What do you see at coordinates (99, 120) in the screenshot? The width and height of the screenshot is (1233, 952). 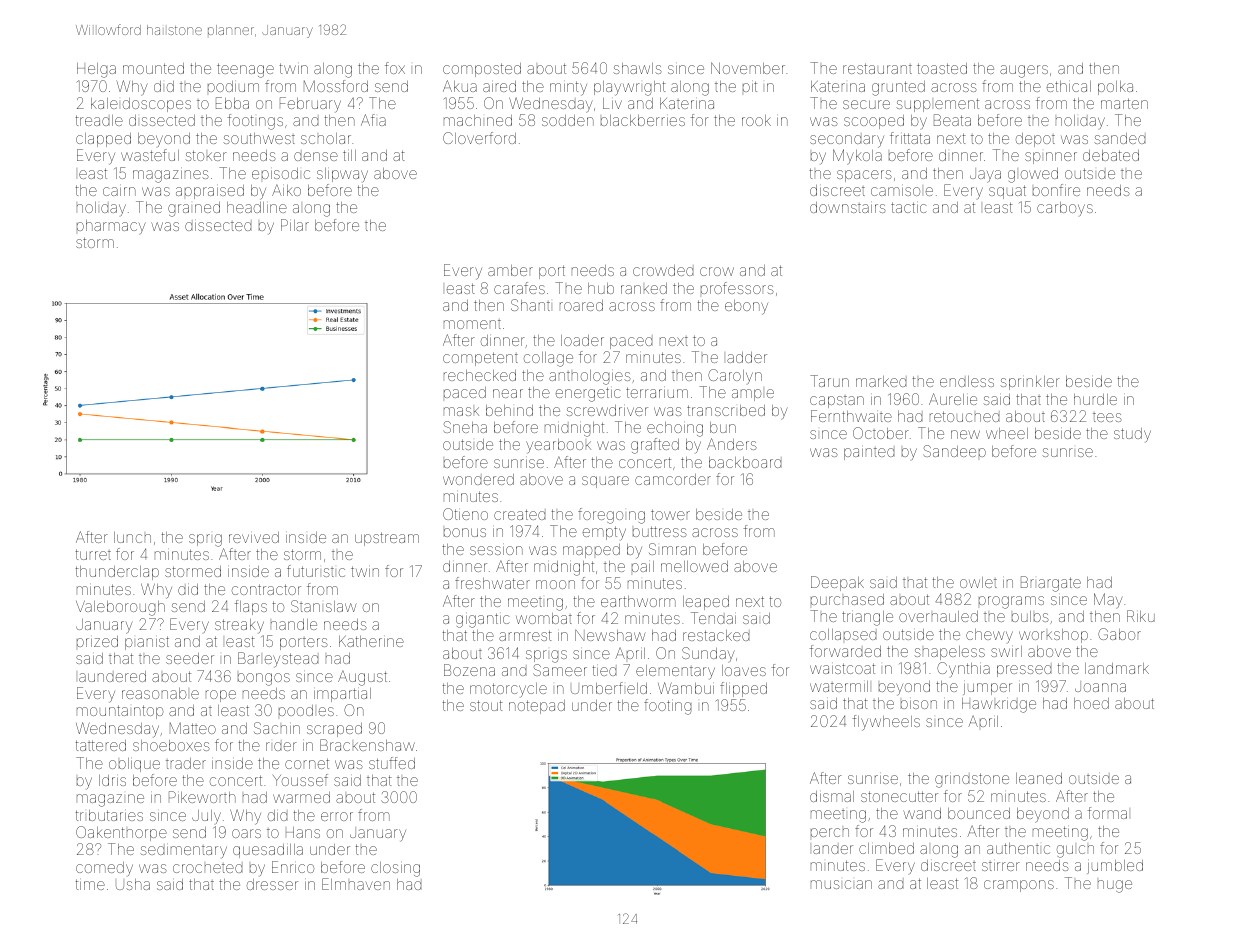 I see `treadle` at bounding box center [99, 120].
